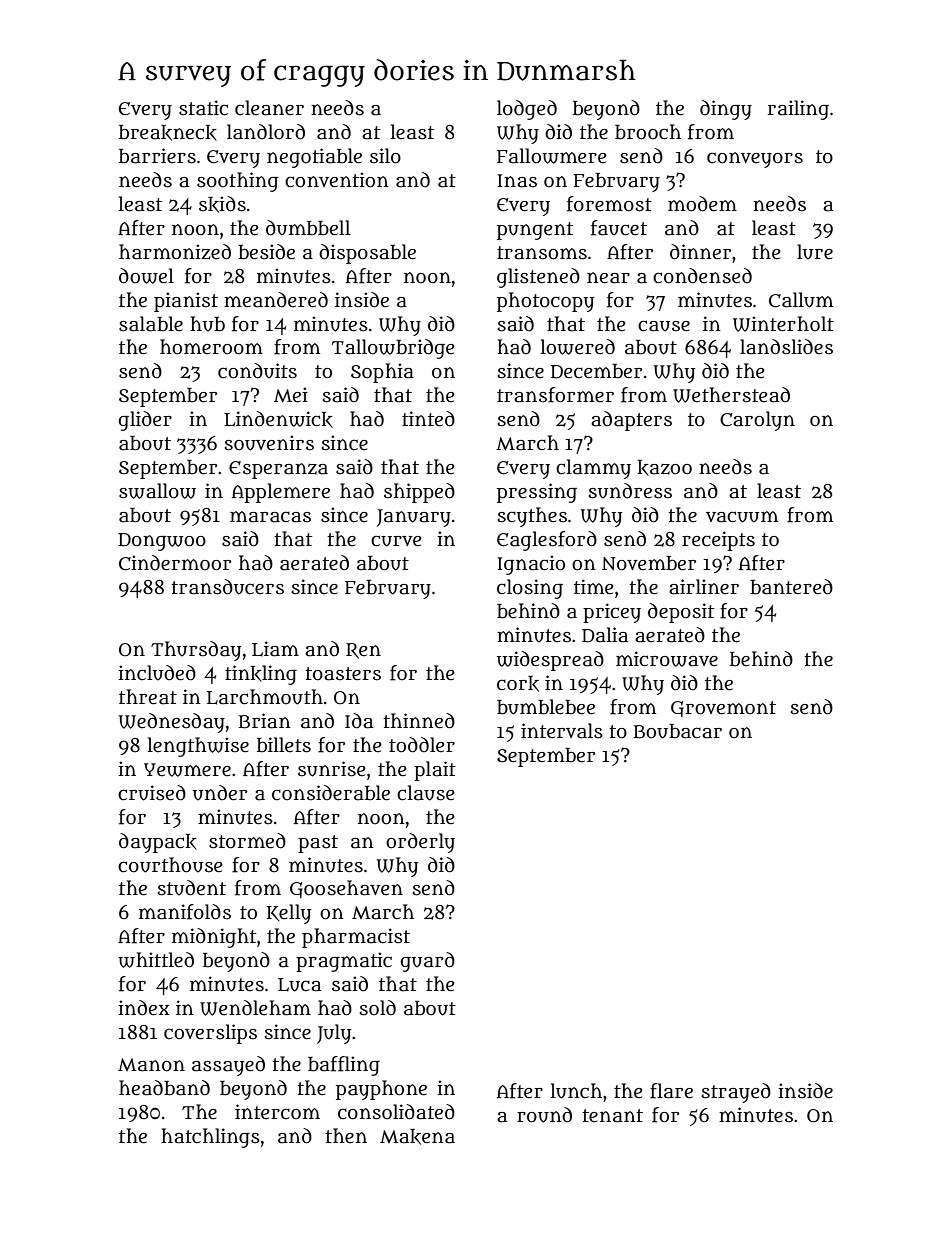 The height and width of the screenshot is (1233, 952). I want to click on orderly, so click(420, 843).
